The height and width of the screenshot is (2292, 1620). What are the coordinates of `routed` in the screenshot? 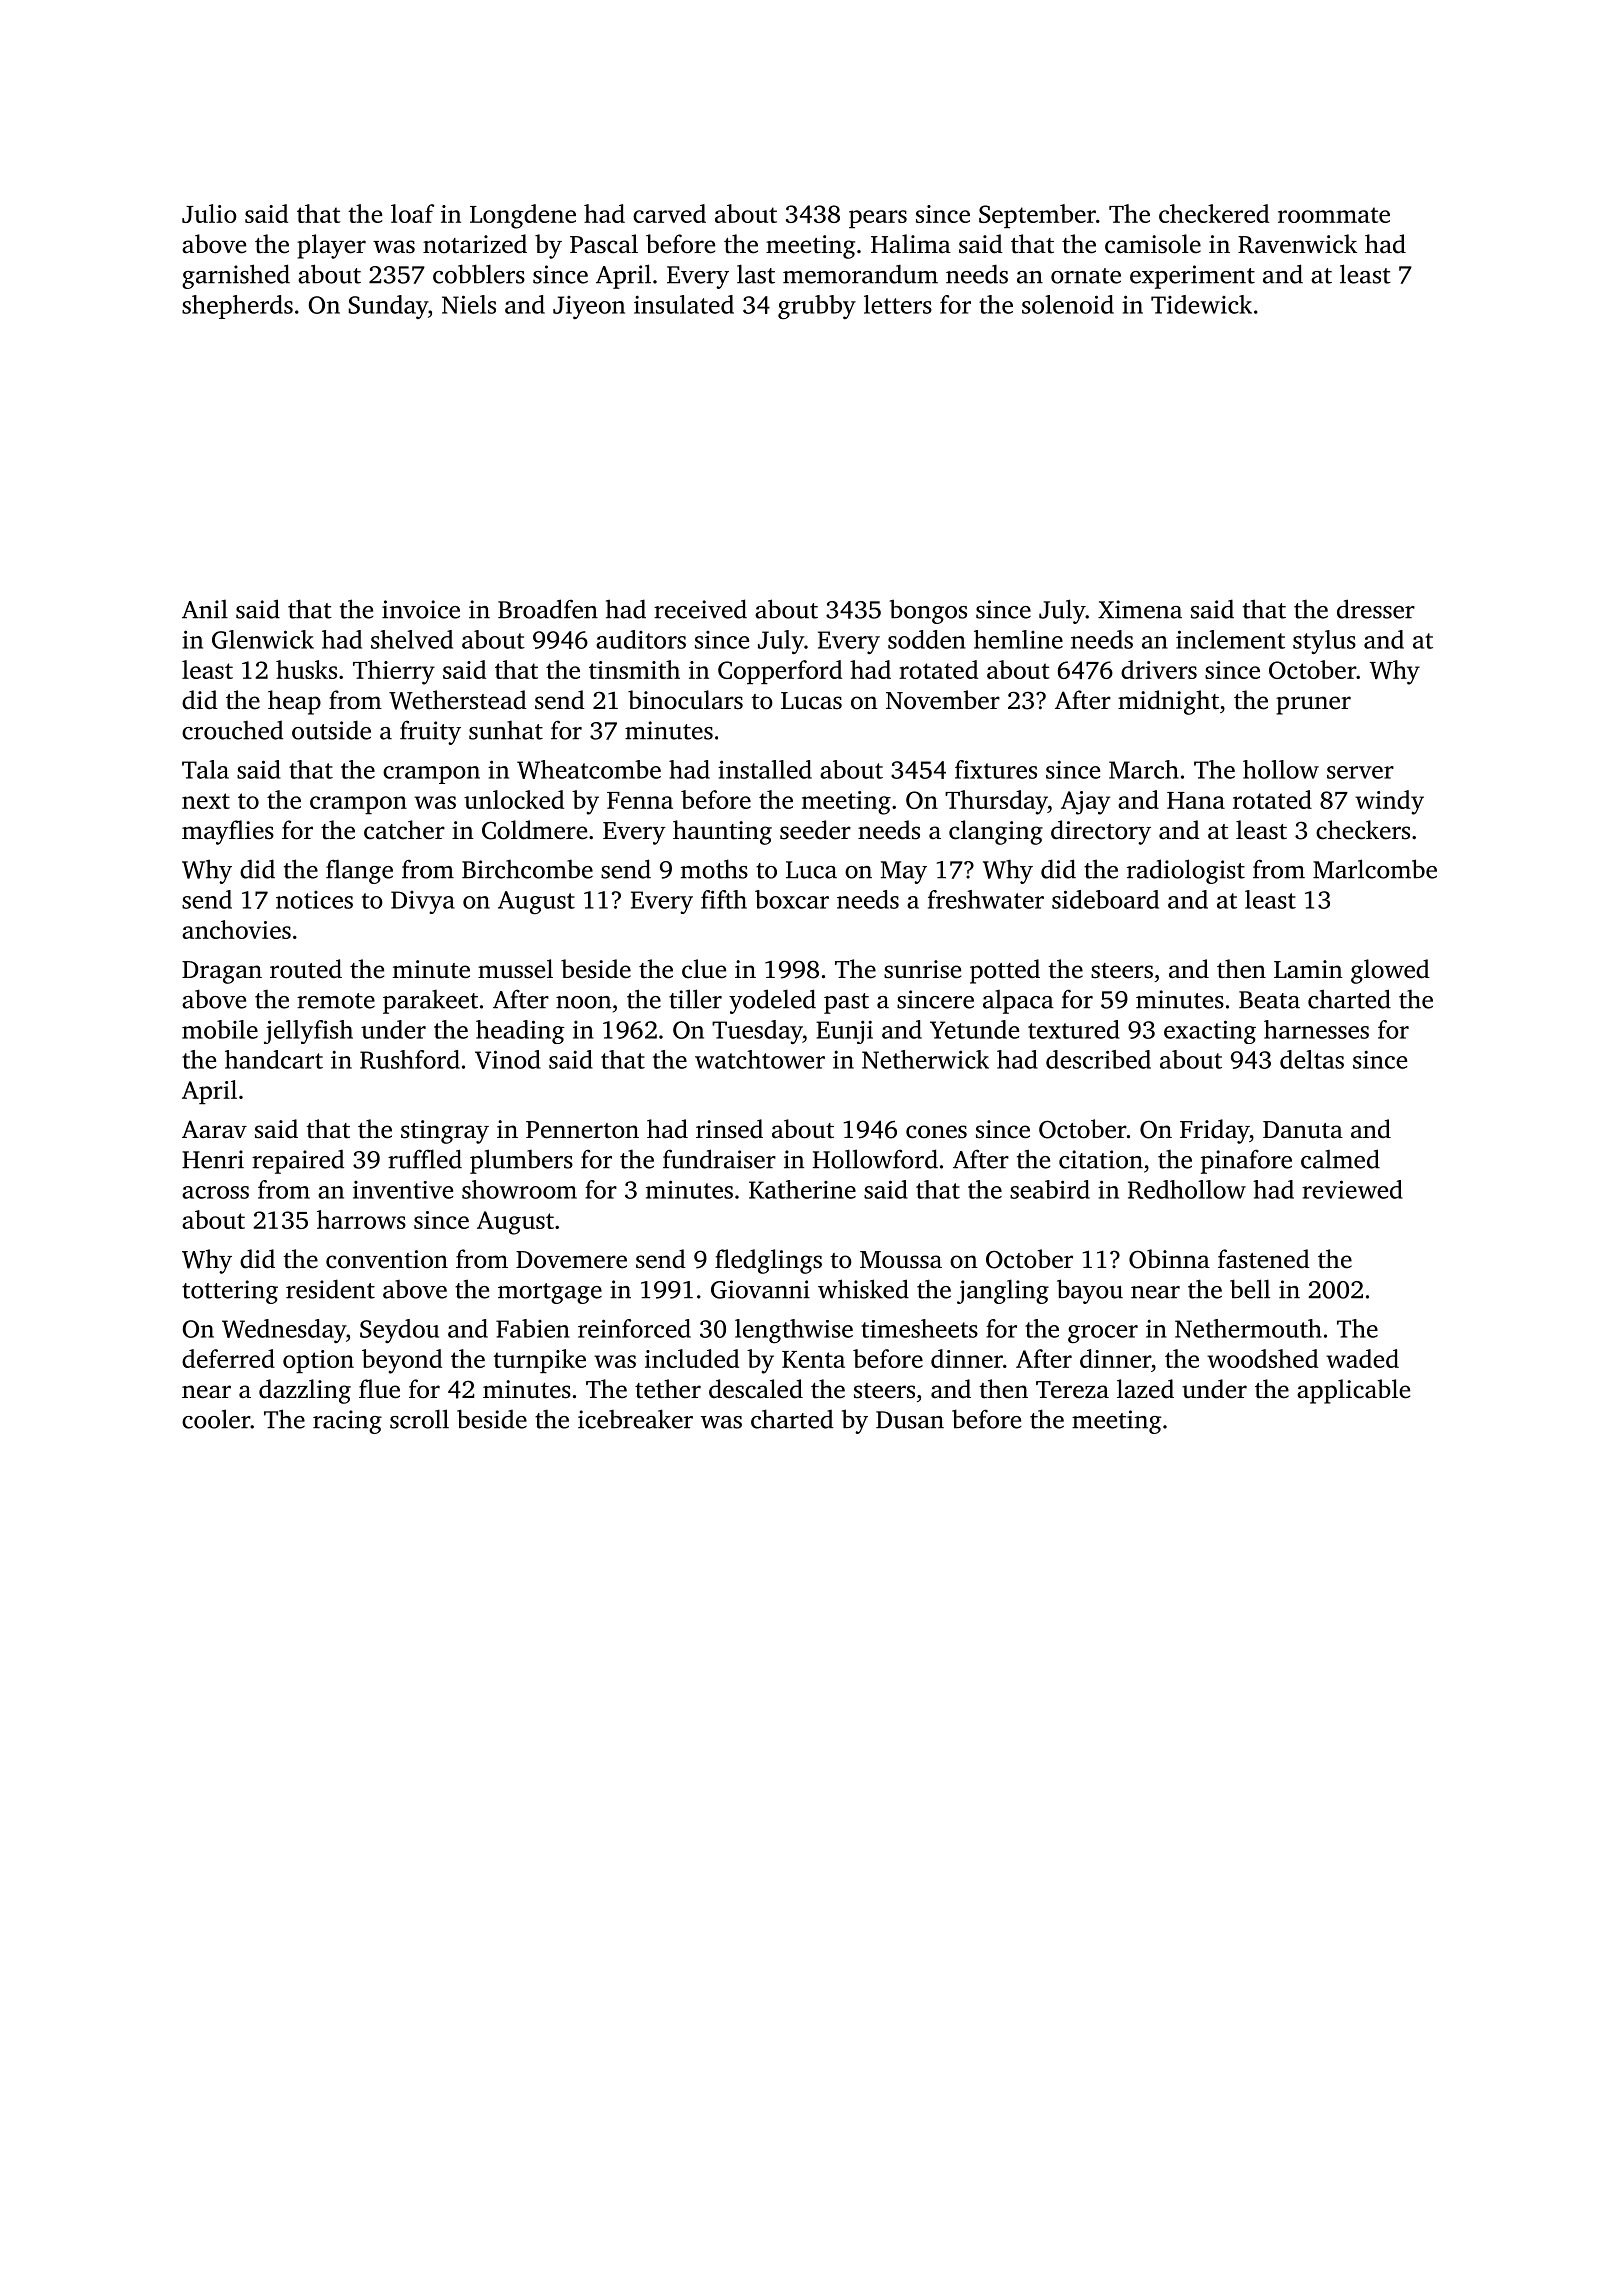 It's located at (306, 969).
